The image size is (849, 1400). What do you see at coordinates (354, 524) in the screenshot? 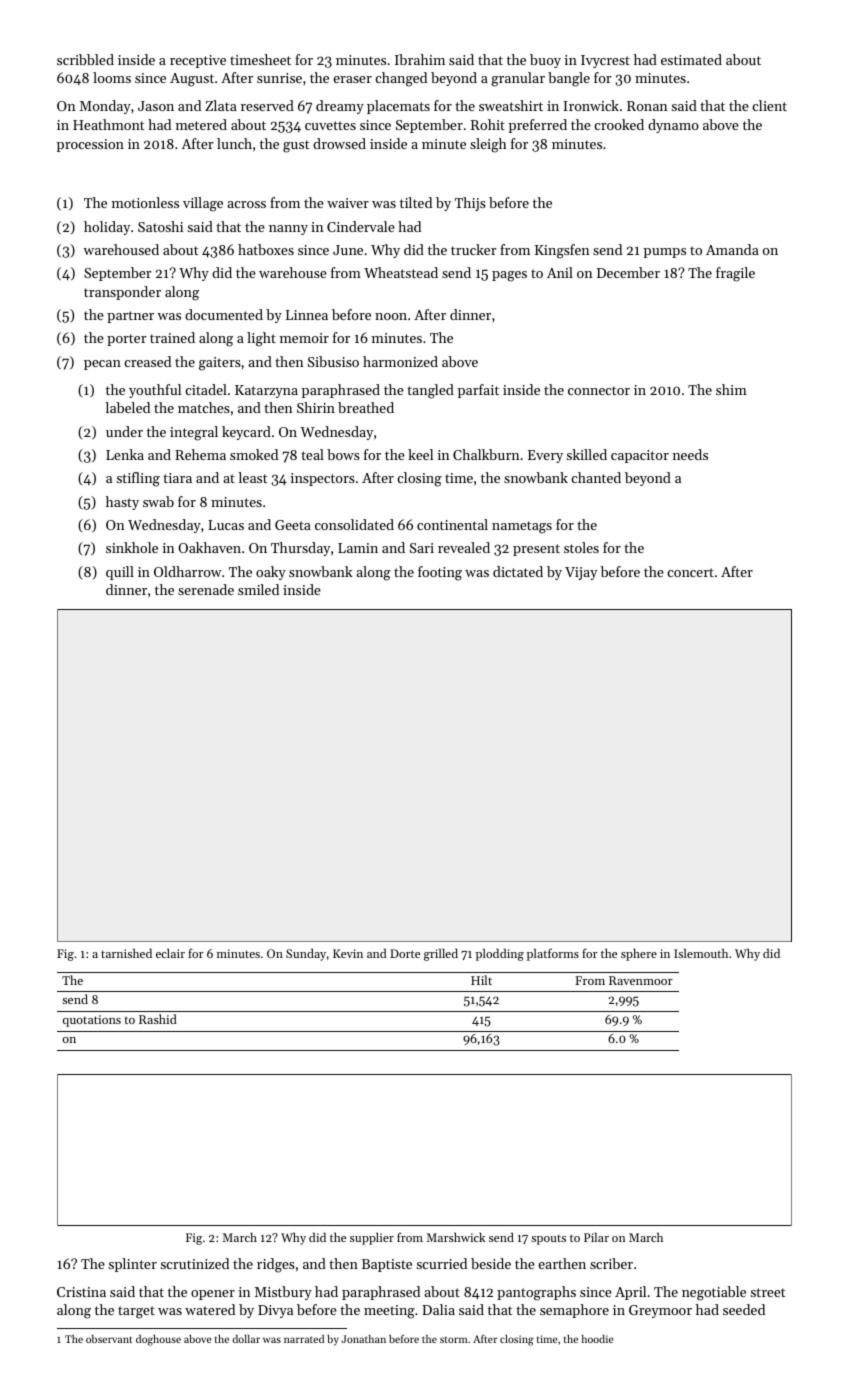
I see `consolidated` at bounding box center [354, 524].
